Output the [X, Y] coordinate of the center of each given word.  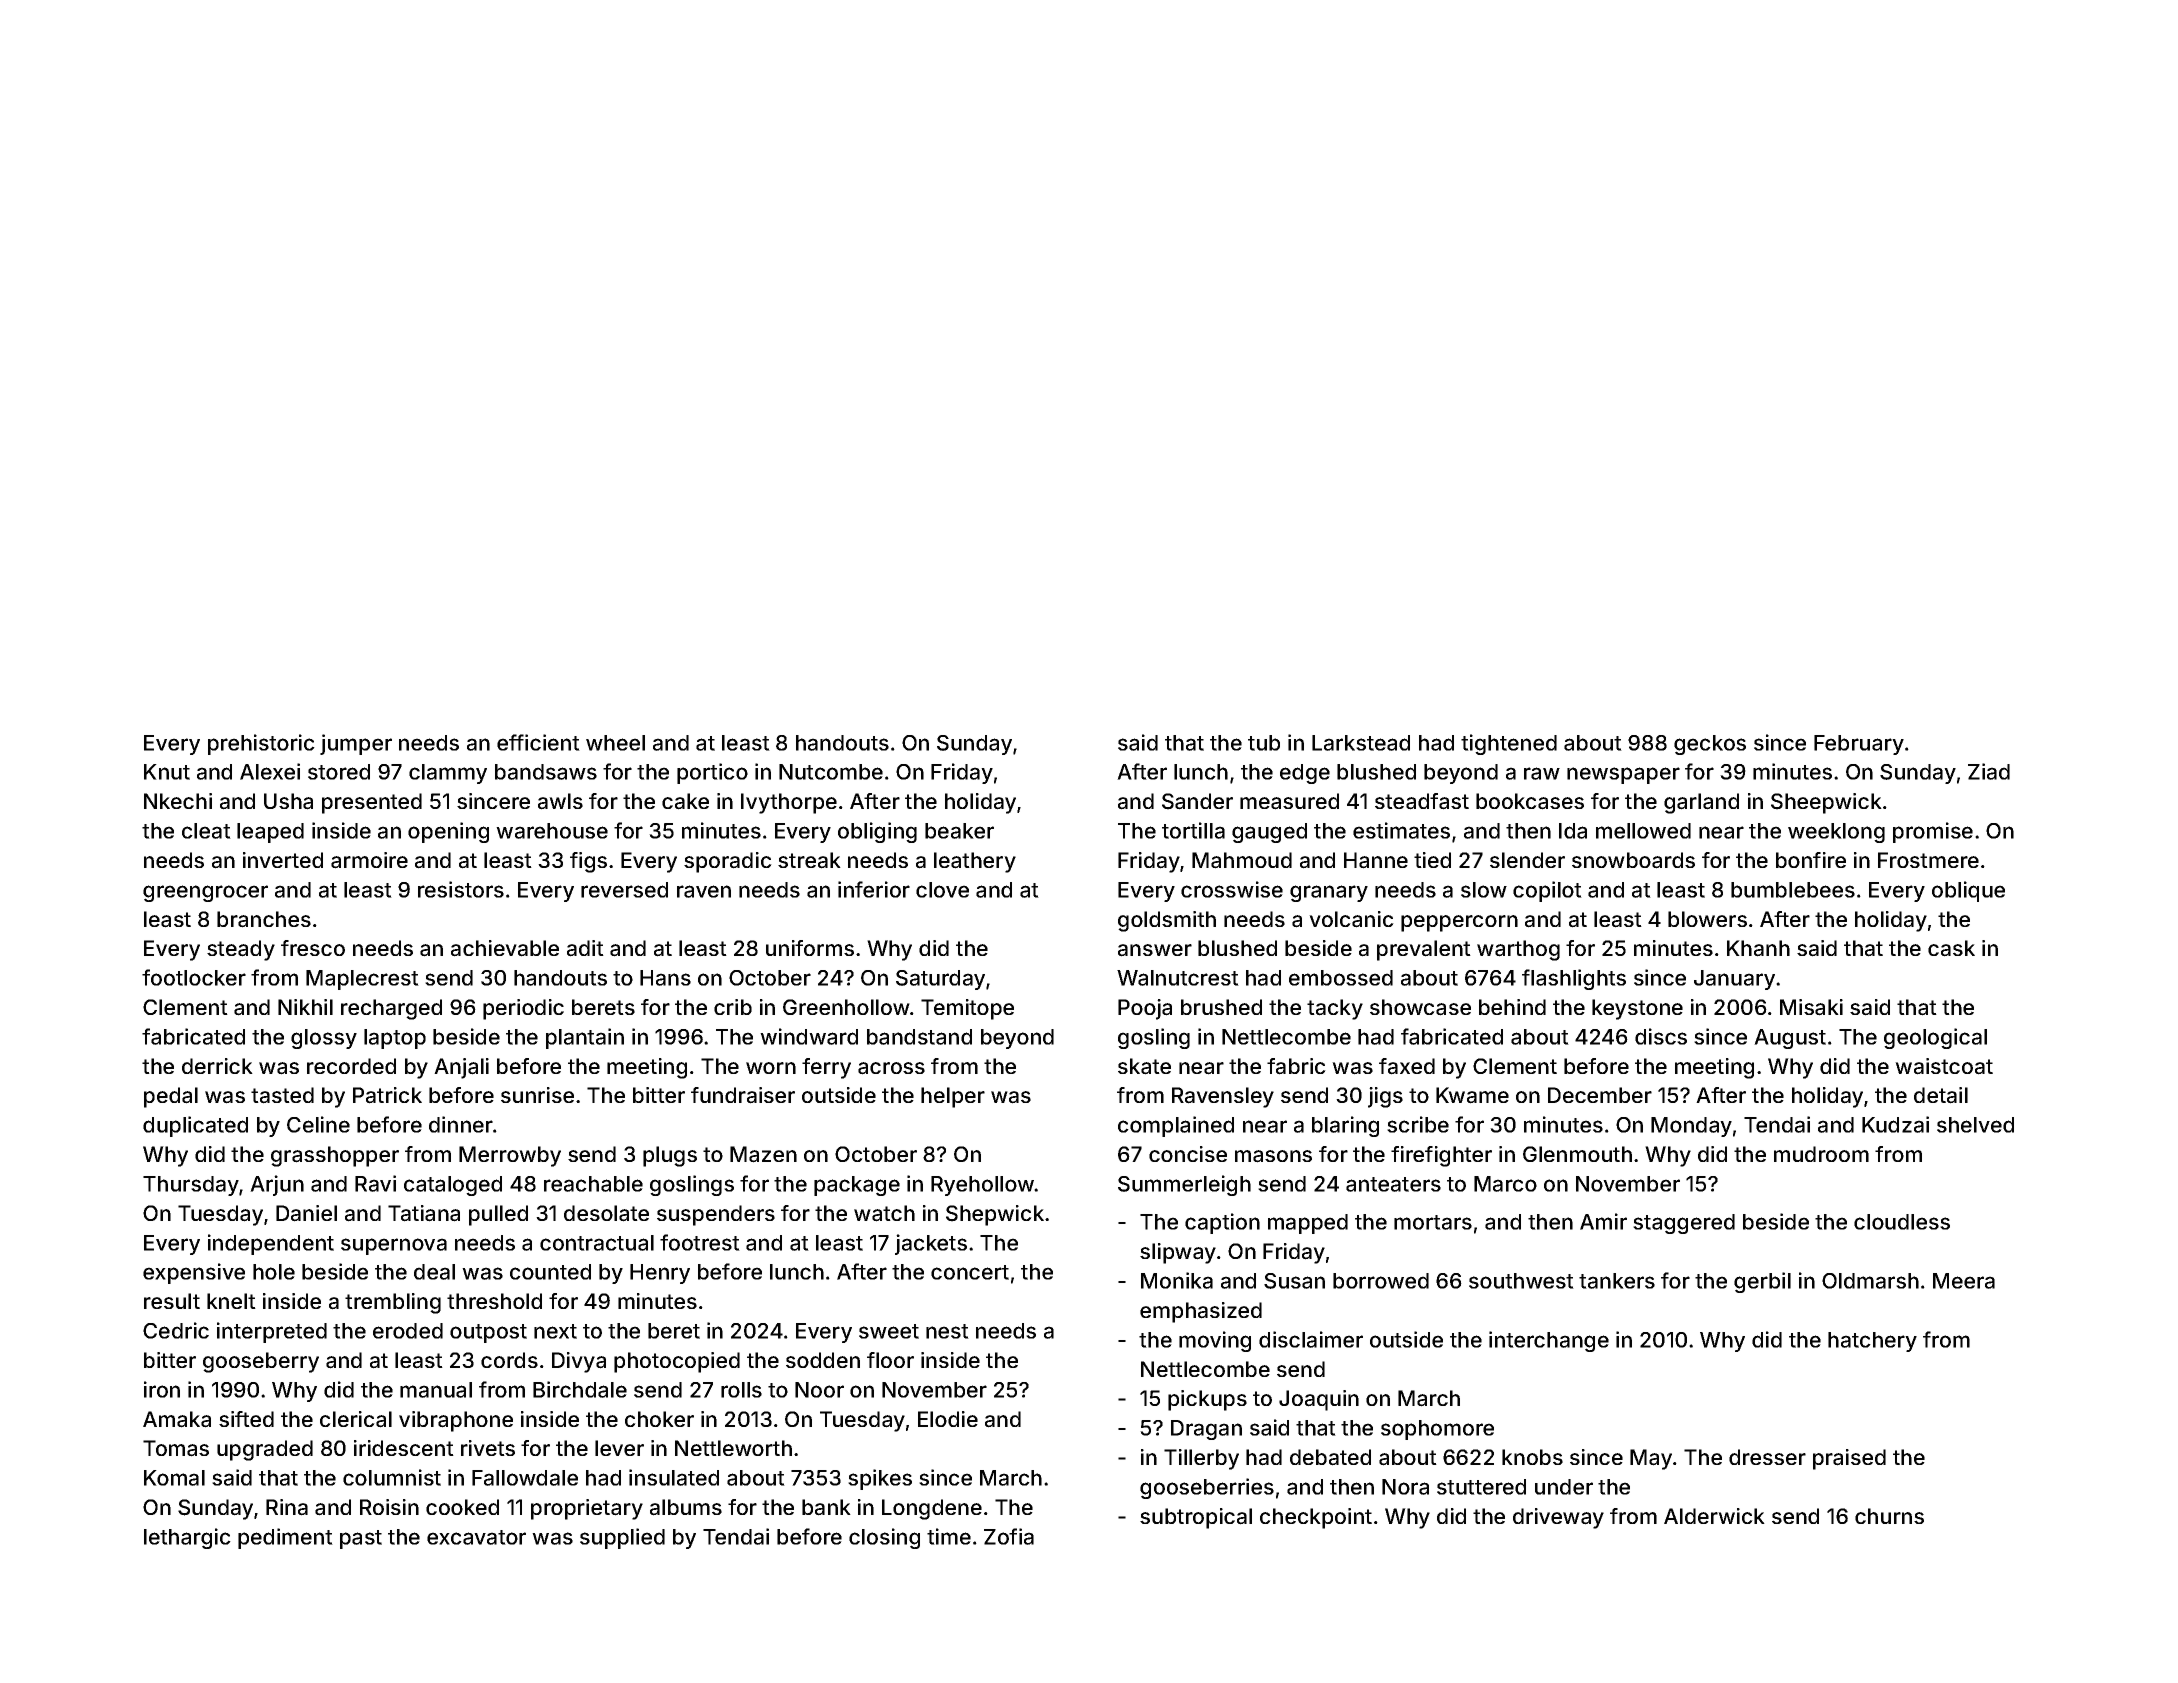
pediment [285, 1538]
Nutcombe [831, 772]
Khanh [1758, 948]
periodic [523, 1009]
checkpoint [1316, 1518]
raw [1542, 773]
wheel [615, 743]
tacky [1335, 1009]
